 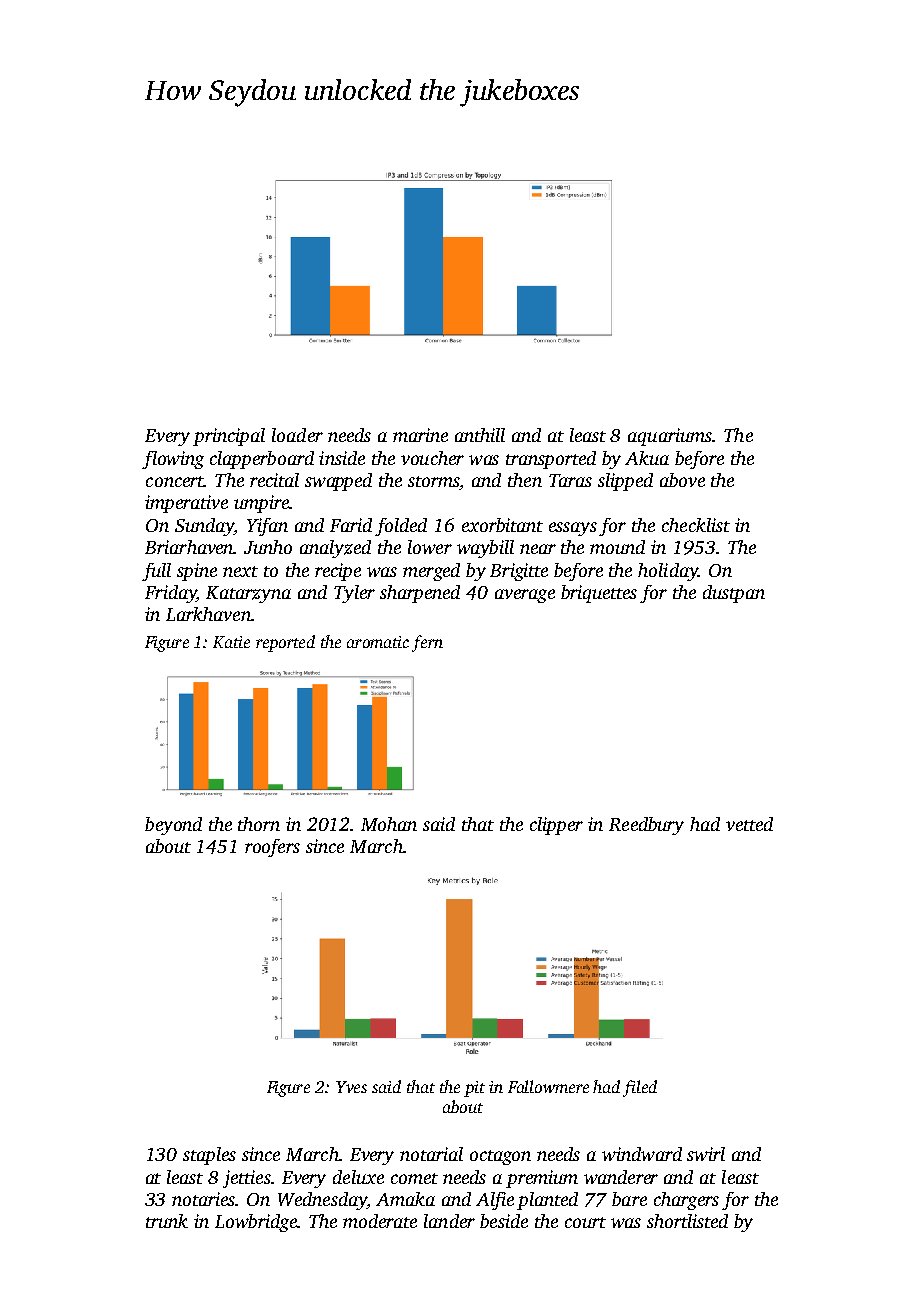 What do you see at coordinates (556, 826) in the page?
I see `clipper` at bounding box center [556, 826].
